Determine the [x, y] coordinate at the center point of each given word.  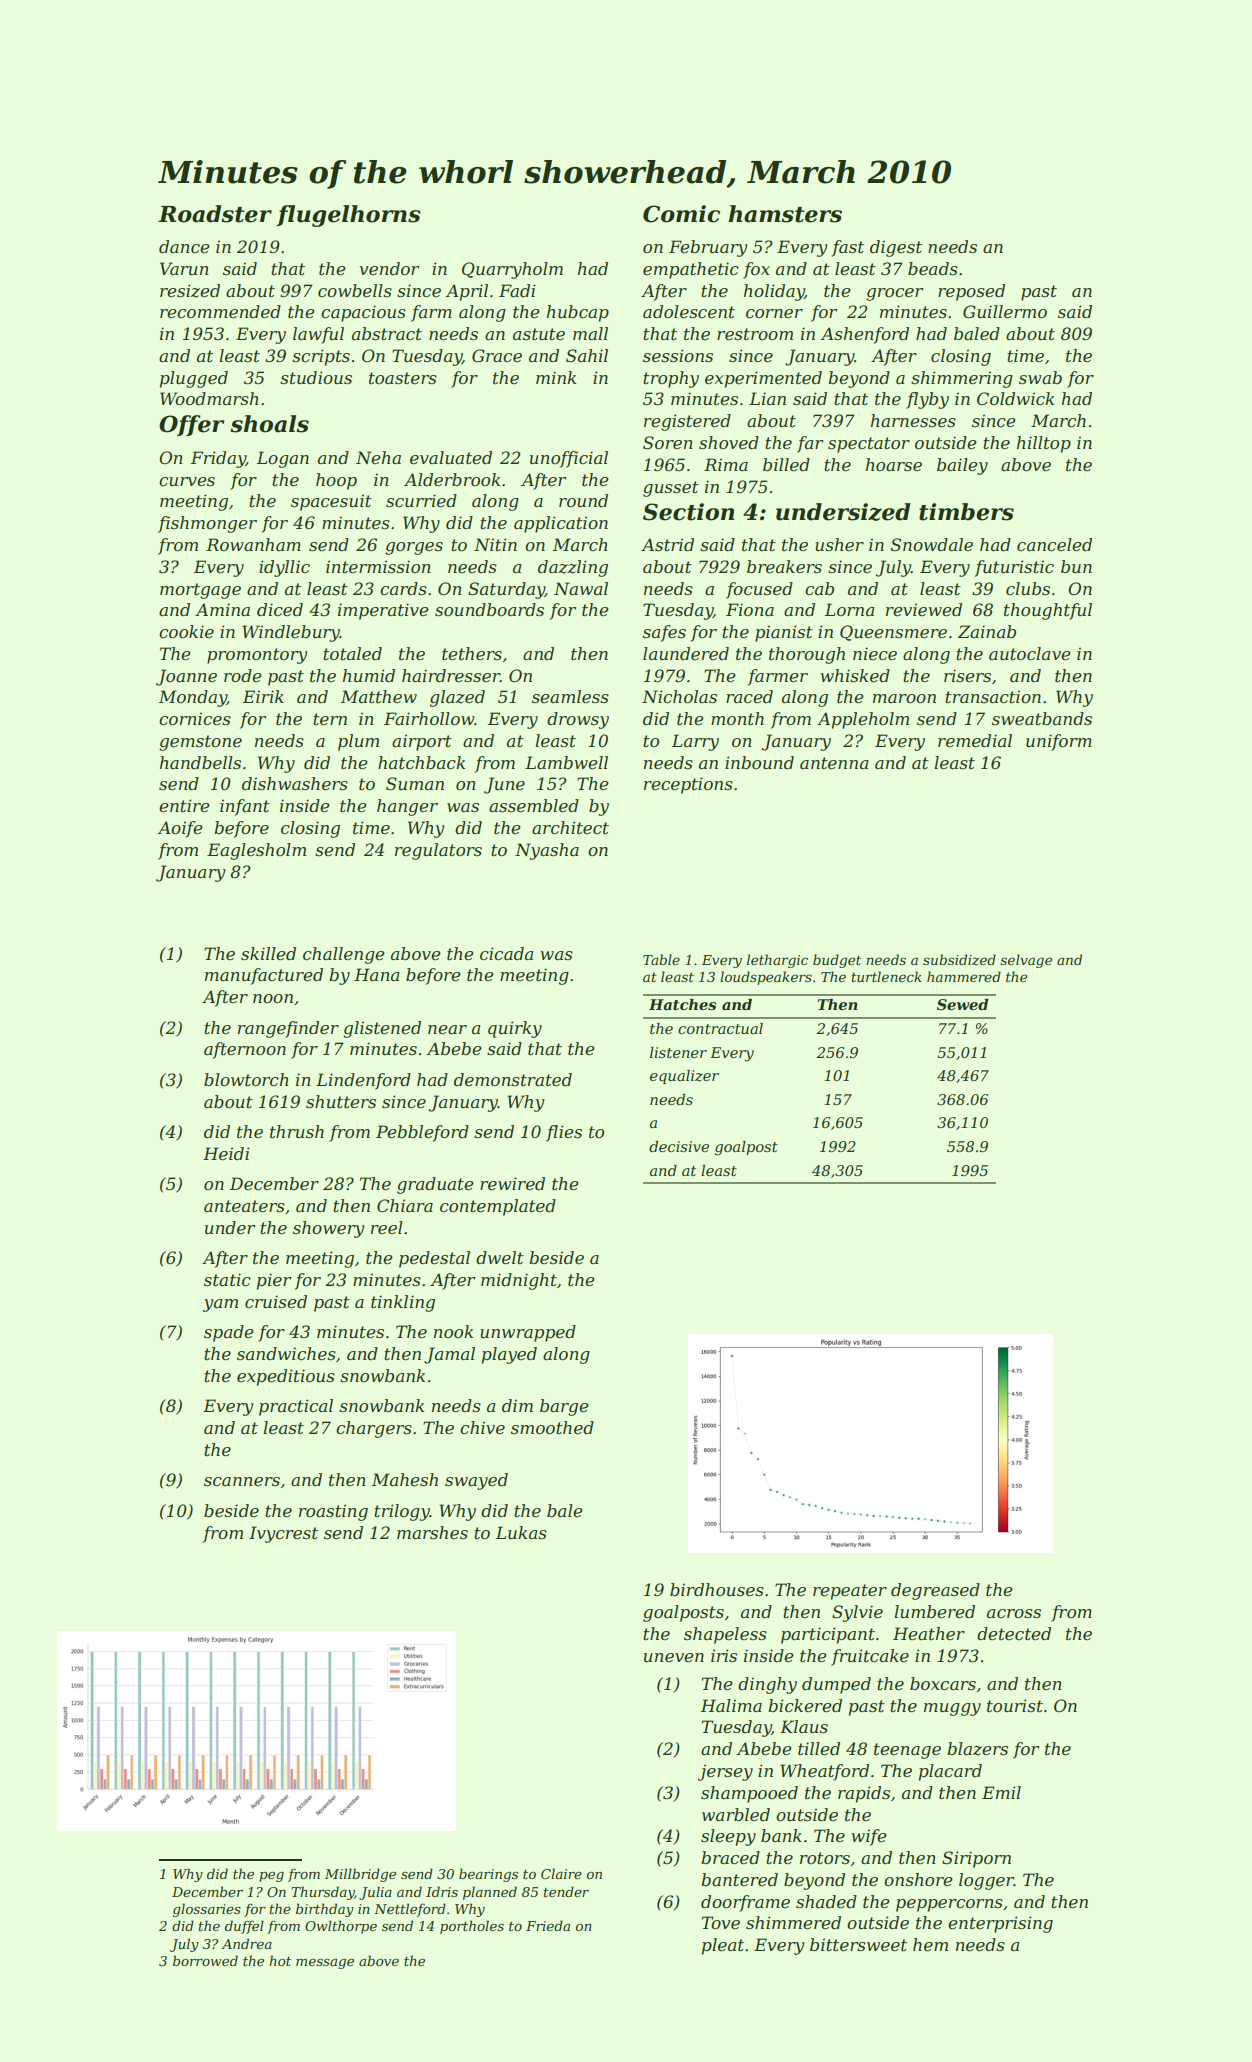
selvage [1026, 961]
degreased [935, 1591]
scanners [242, 1481]
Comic [681, 214]
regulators [438, 851]
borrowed [205, 1960]
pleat [723, 1946]
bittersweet [858, 1944]
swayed [476, 1481]
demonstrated [513, 1079]
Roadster [215, 214]
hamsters [785, 214]
